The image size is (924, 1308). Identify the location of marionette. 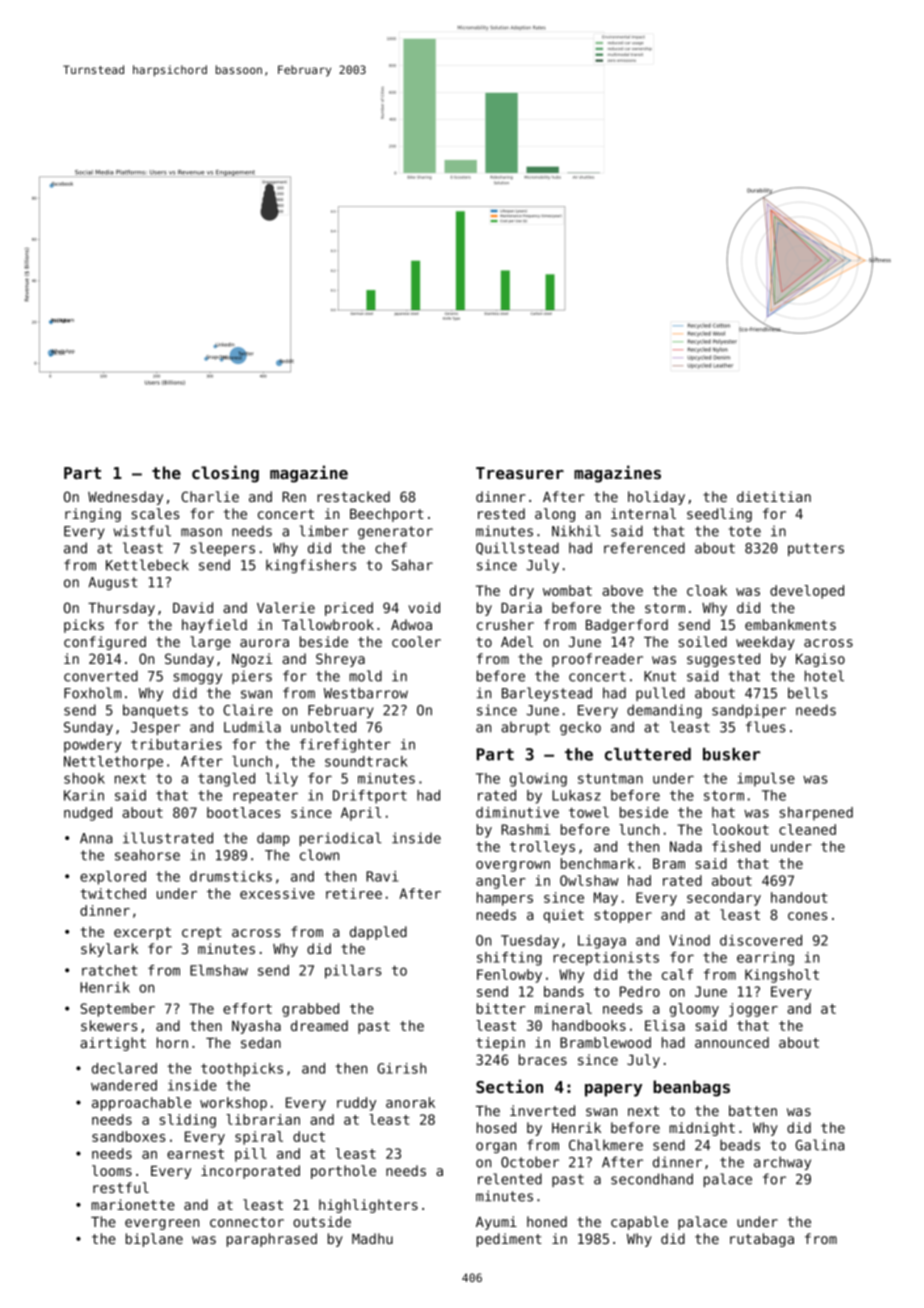
(133, 1204).
